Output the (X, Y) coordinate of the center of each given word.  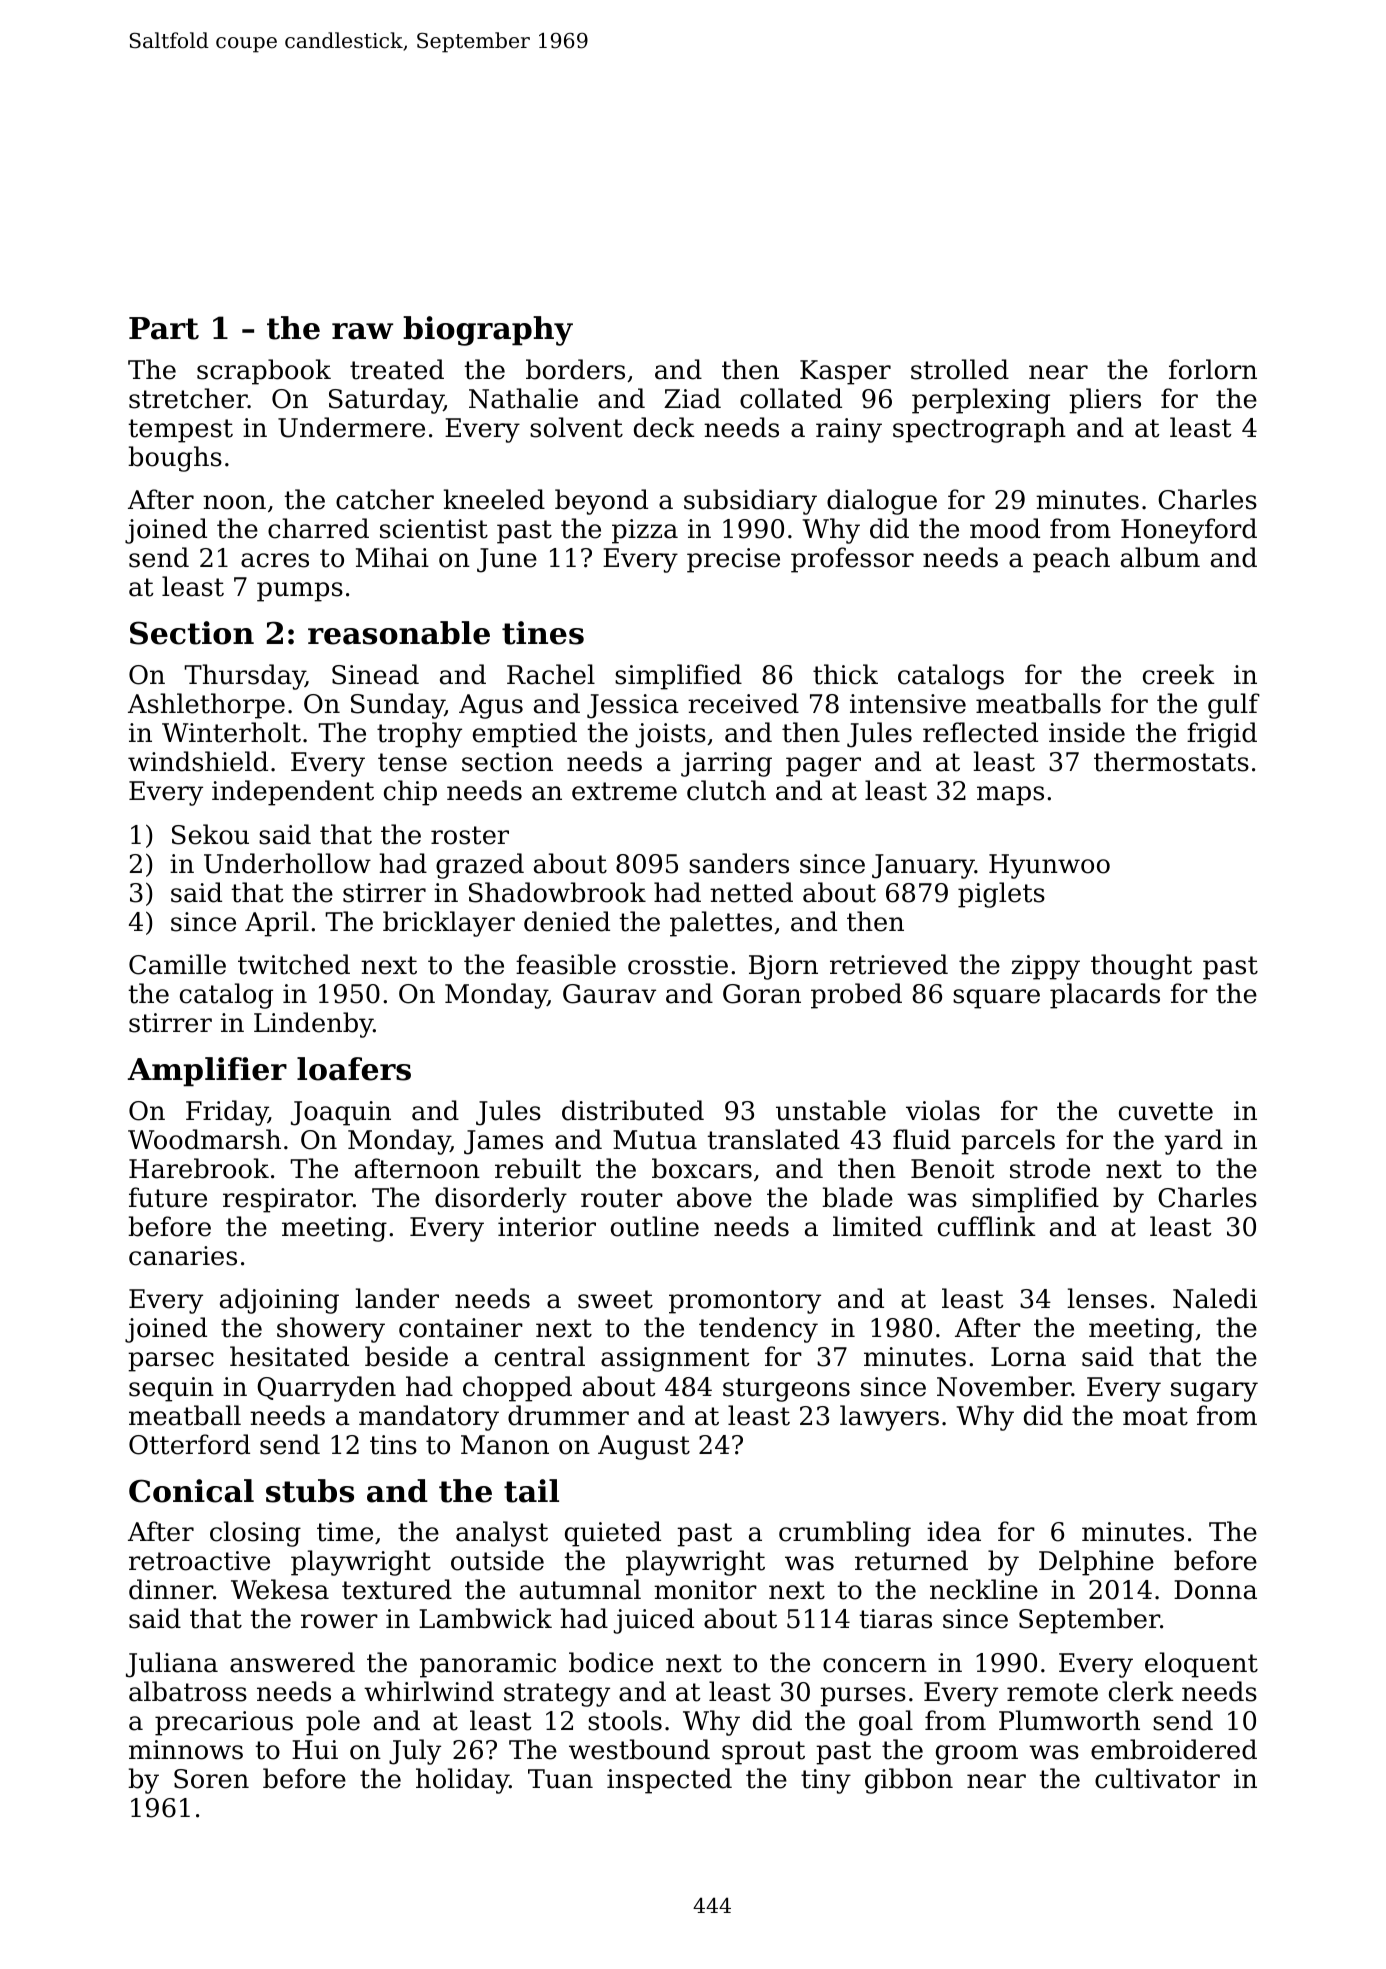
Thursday (244, 677)
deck (664, 427)
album (1160, 557)
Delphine (1096, 1563)
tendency (758, 1330)
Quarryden (326, 1389)
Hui (315, 1750)
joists (671, 735)
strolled (960, 369)
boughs (175, 459)
